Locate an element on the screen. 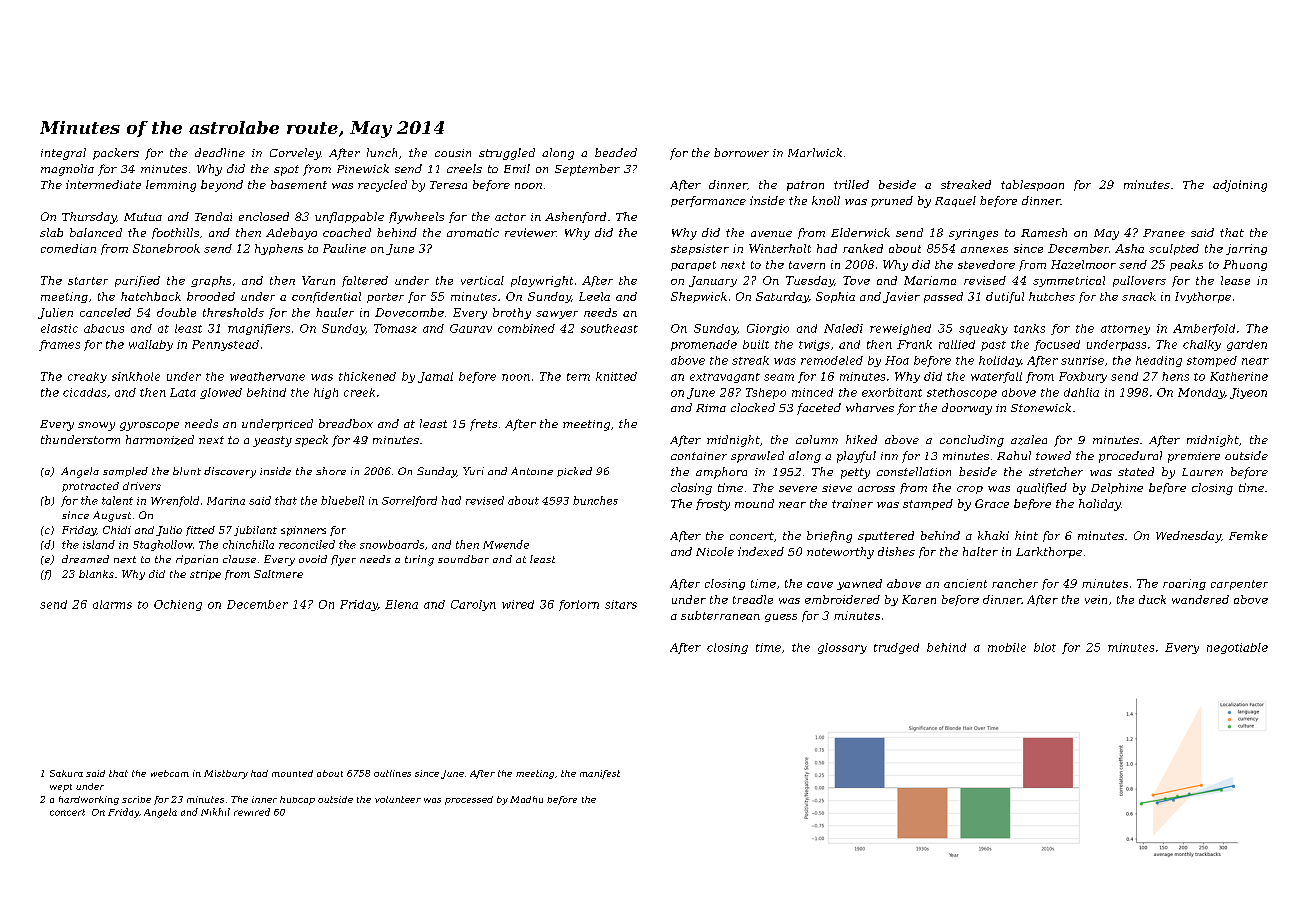 The height and width of the screenshot is (924, 1308). vertical is located at coordinates (482, 280).
